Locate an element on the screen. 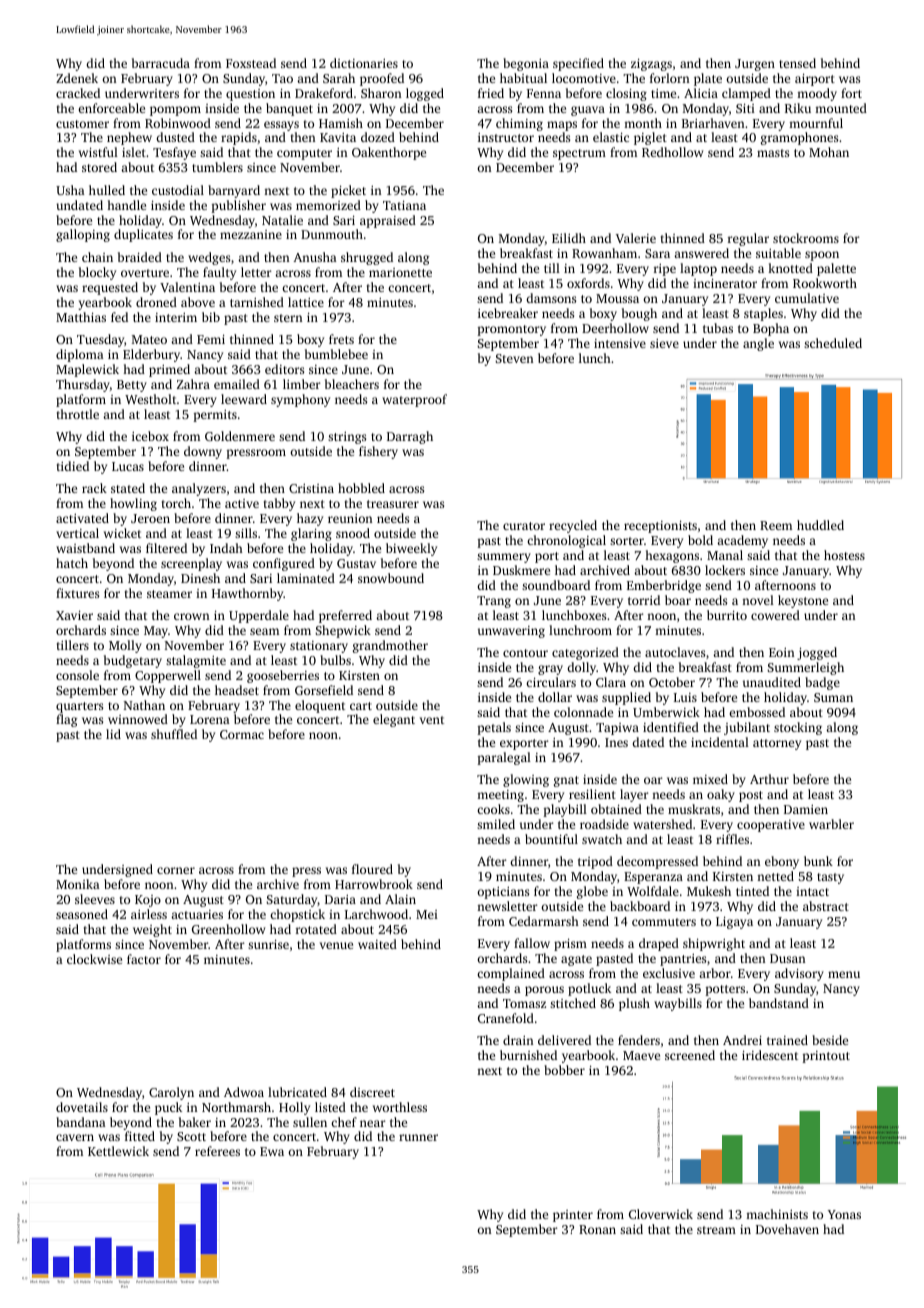  fried is located at coordinates (491, 93).
